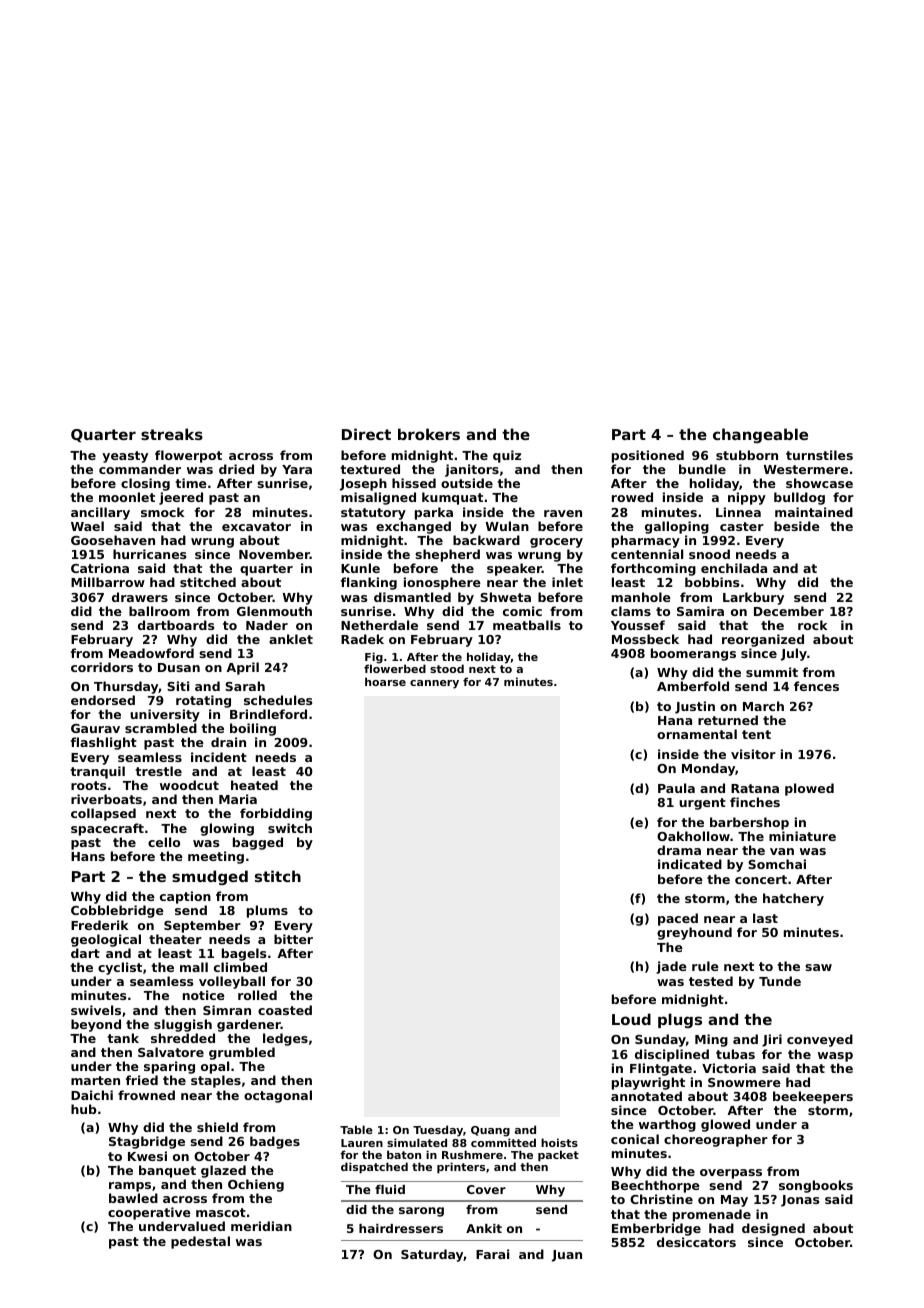 This document has height=1308, width=924. Describe the element at coordinates (816, 1186) in the document. I see `songbooks` at that location.
